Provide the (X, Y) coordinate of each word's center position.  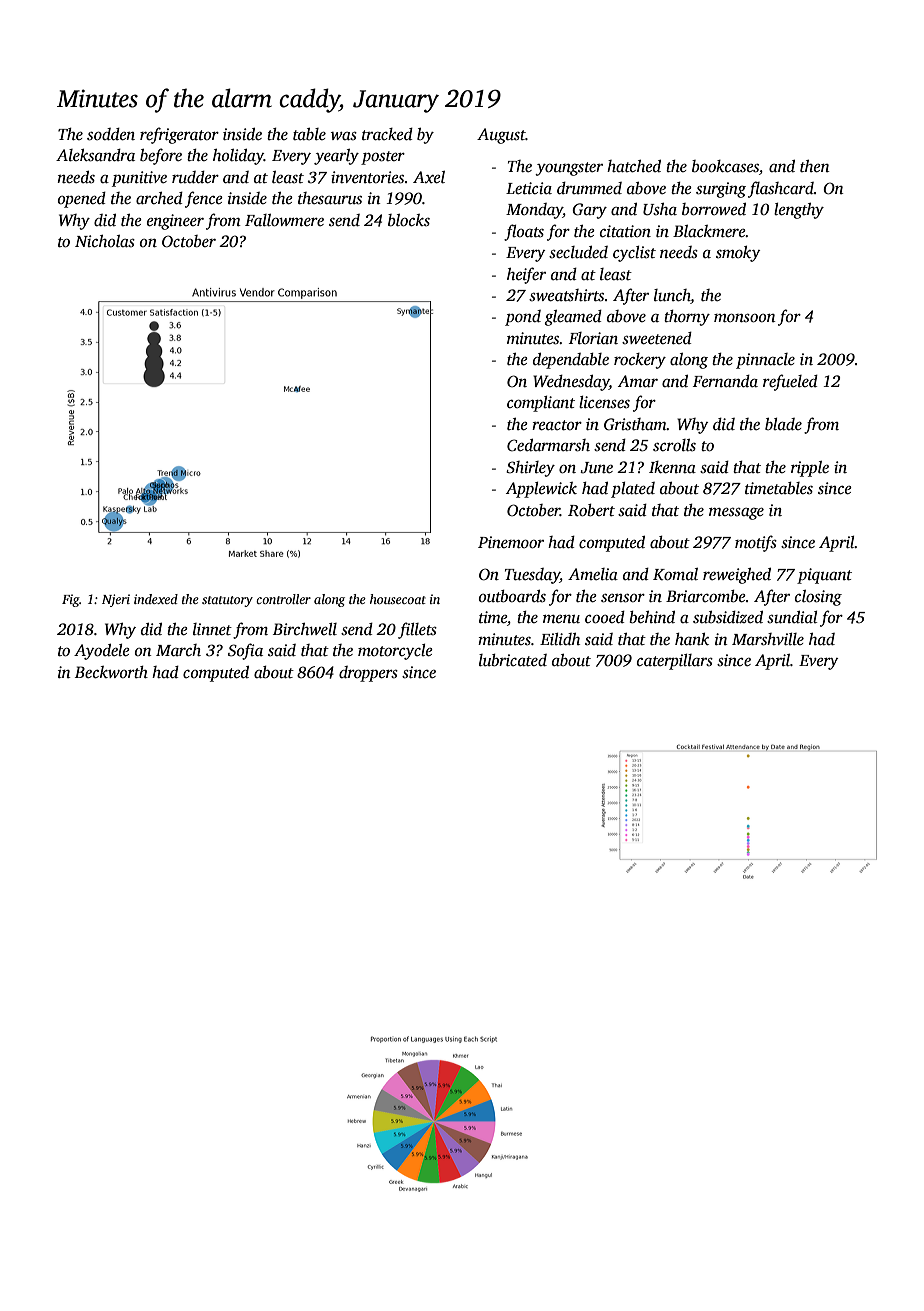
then (815, 166)
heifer (526, 275)
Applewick (541, 490)
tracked (387, 134)
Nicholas (105, 241)
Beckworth (111, 672)
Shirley (530, 469)
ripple (810, 469)
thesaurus (330, 198)
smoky (738, 254)
